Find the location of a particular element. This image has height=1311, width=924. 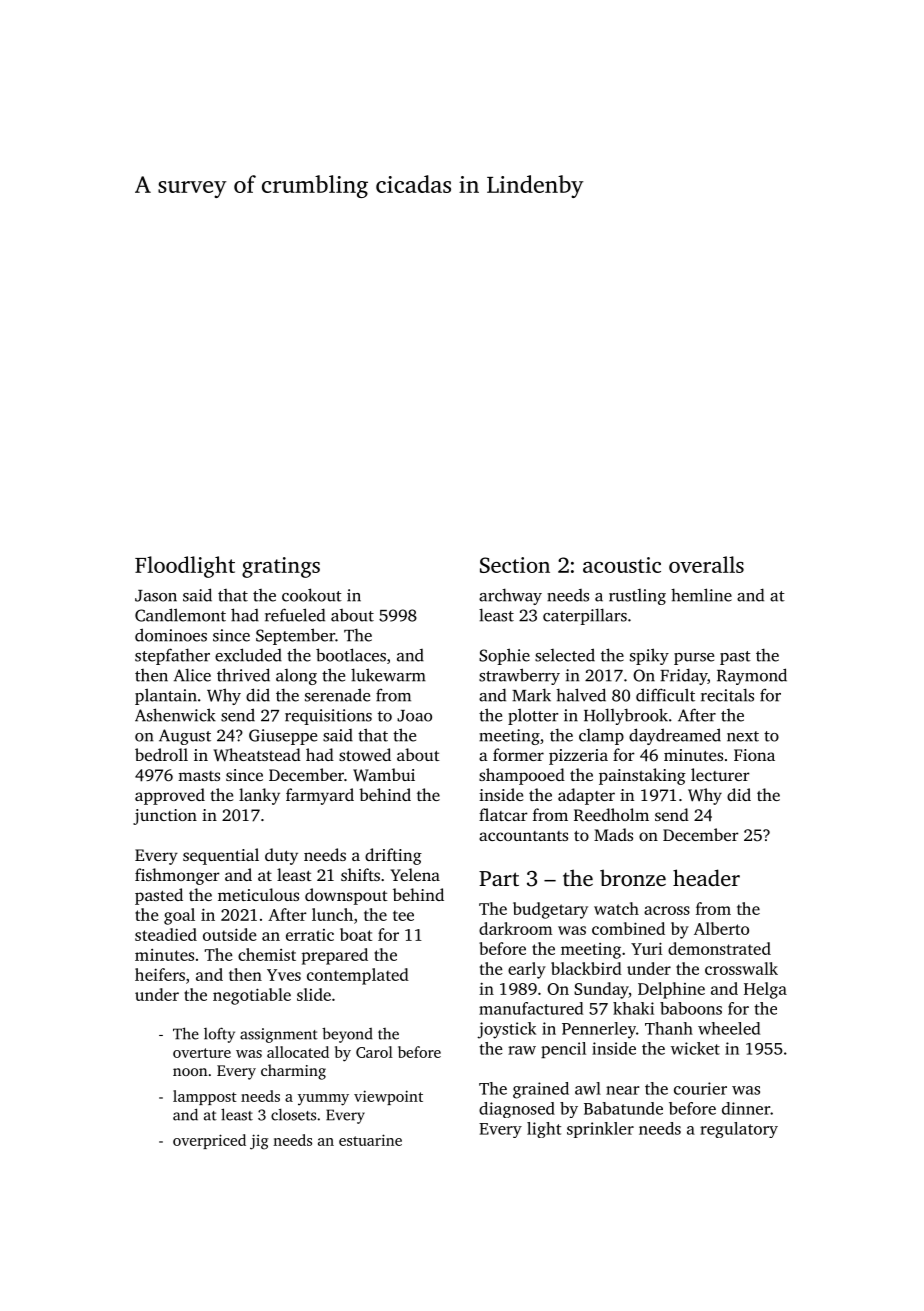

Sophie is located at coordinates (504, 656).
